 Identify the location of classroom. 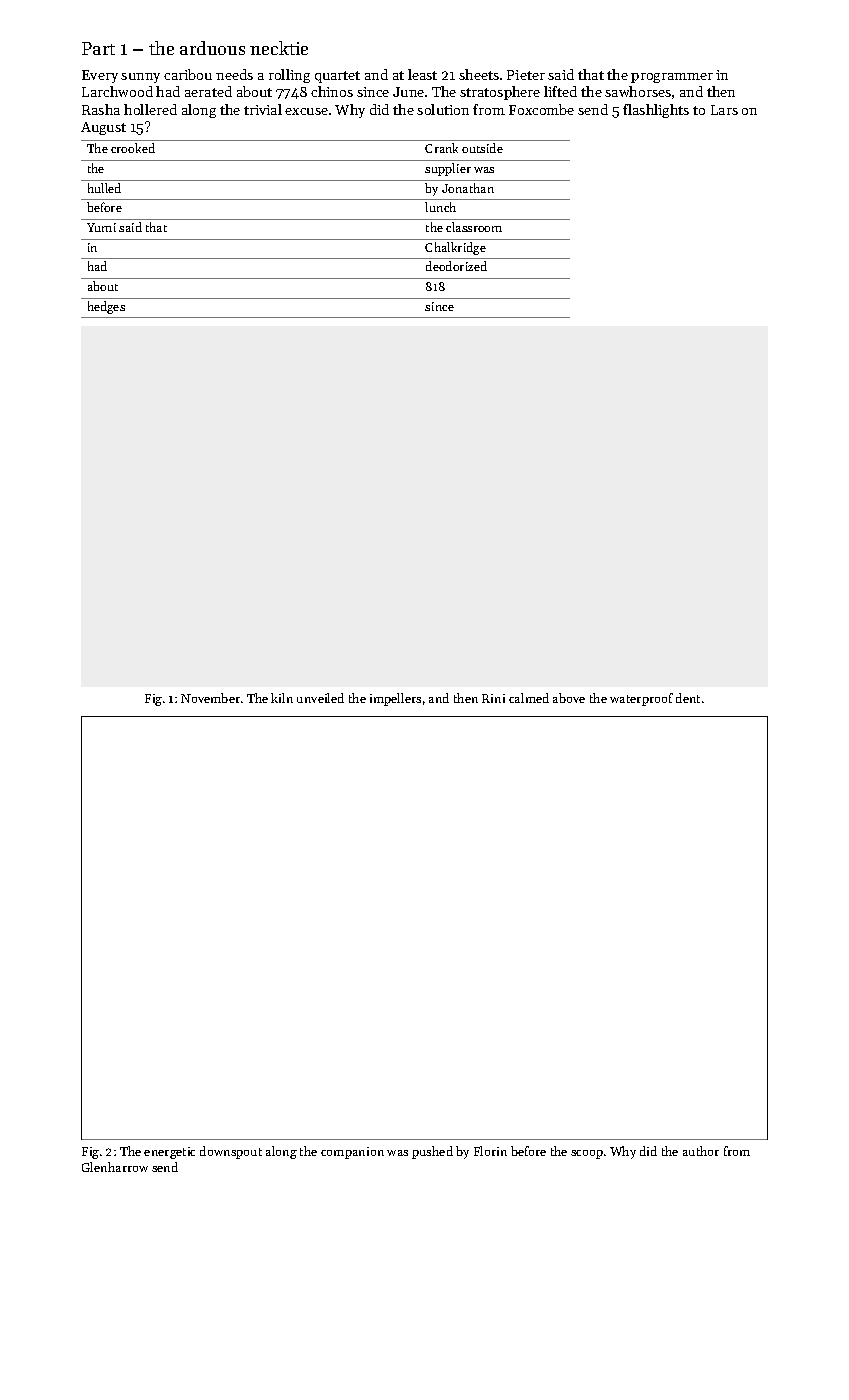
(474, 227).
